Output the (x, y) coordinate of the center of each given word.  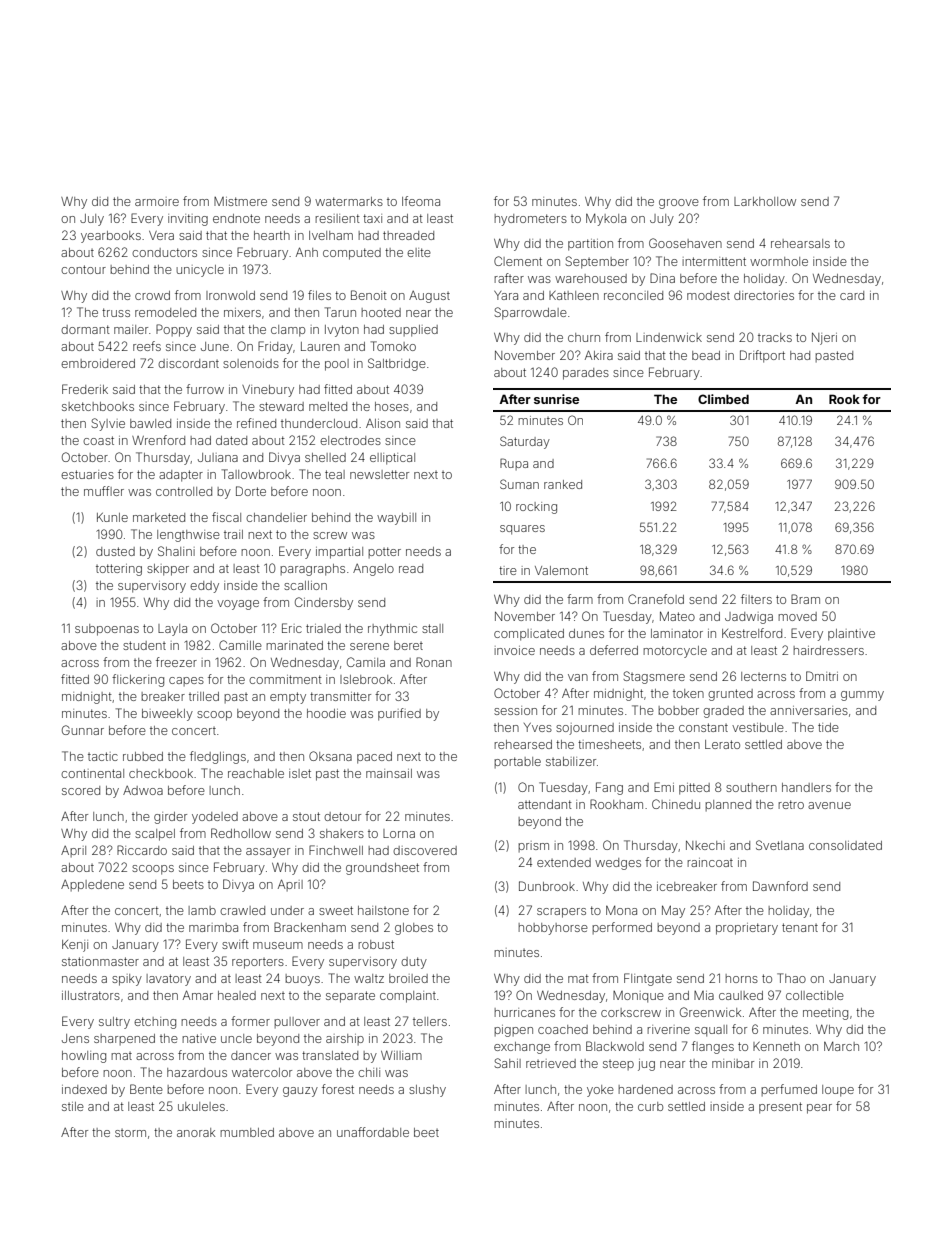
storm (130, 1133)
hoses (392, 406)
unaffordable (373, 1132)
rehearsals (800, 243)
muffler (104, 491)
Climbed (723, 399)
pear (819, 1109)
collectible (815, 995)
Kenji (75, 946)
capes (186, 681)
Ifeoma (421, 201)
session (515, 710)
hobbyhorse (553, 929)
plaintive (851, 635)
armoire (157, 201)
